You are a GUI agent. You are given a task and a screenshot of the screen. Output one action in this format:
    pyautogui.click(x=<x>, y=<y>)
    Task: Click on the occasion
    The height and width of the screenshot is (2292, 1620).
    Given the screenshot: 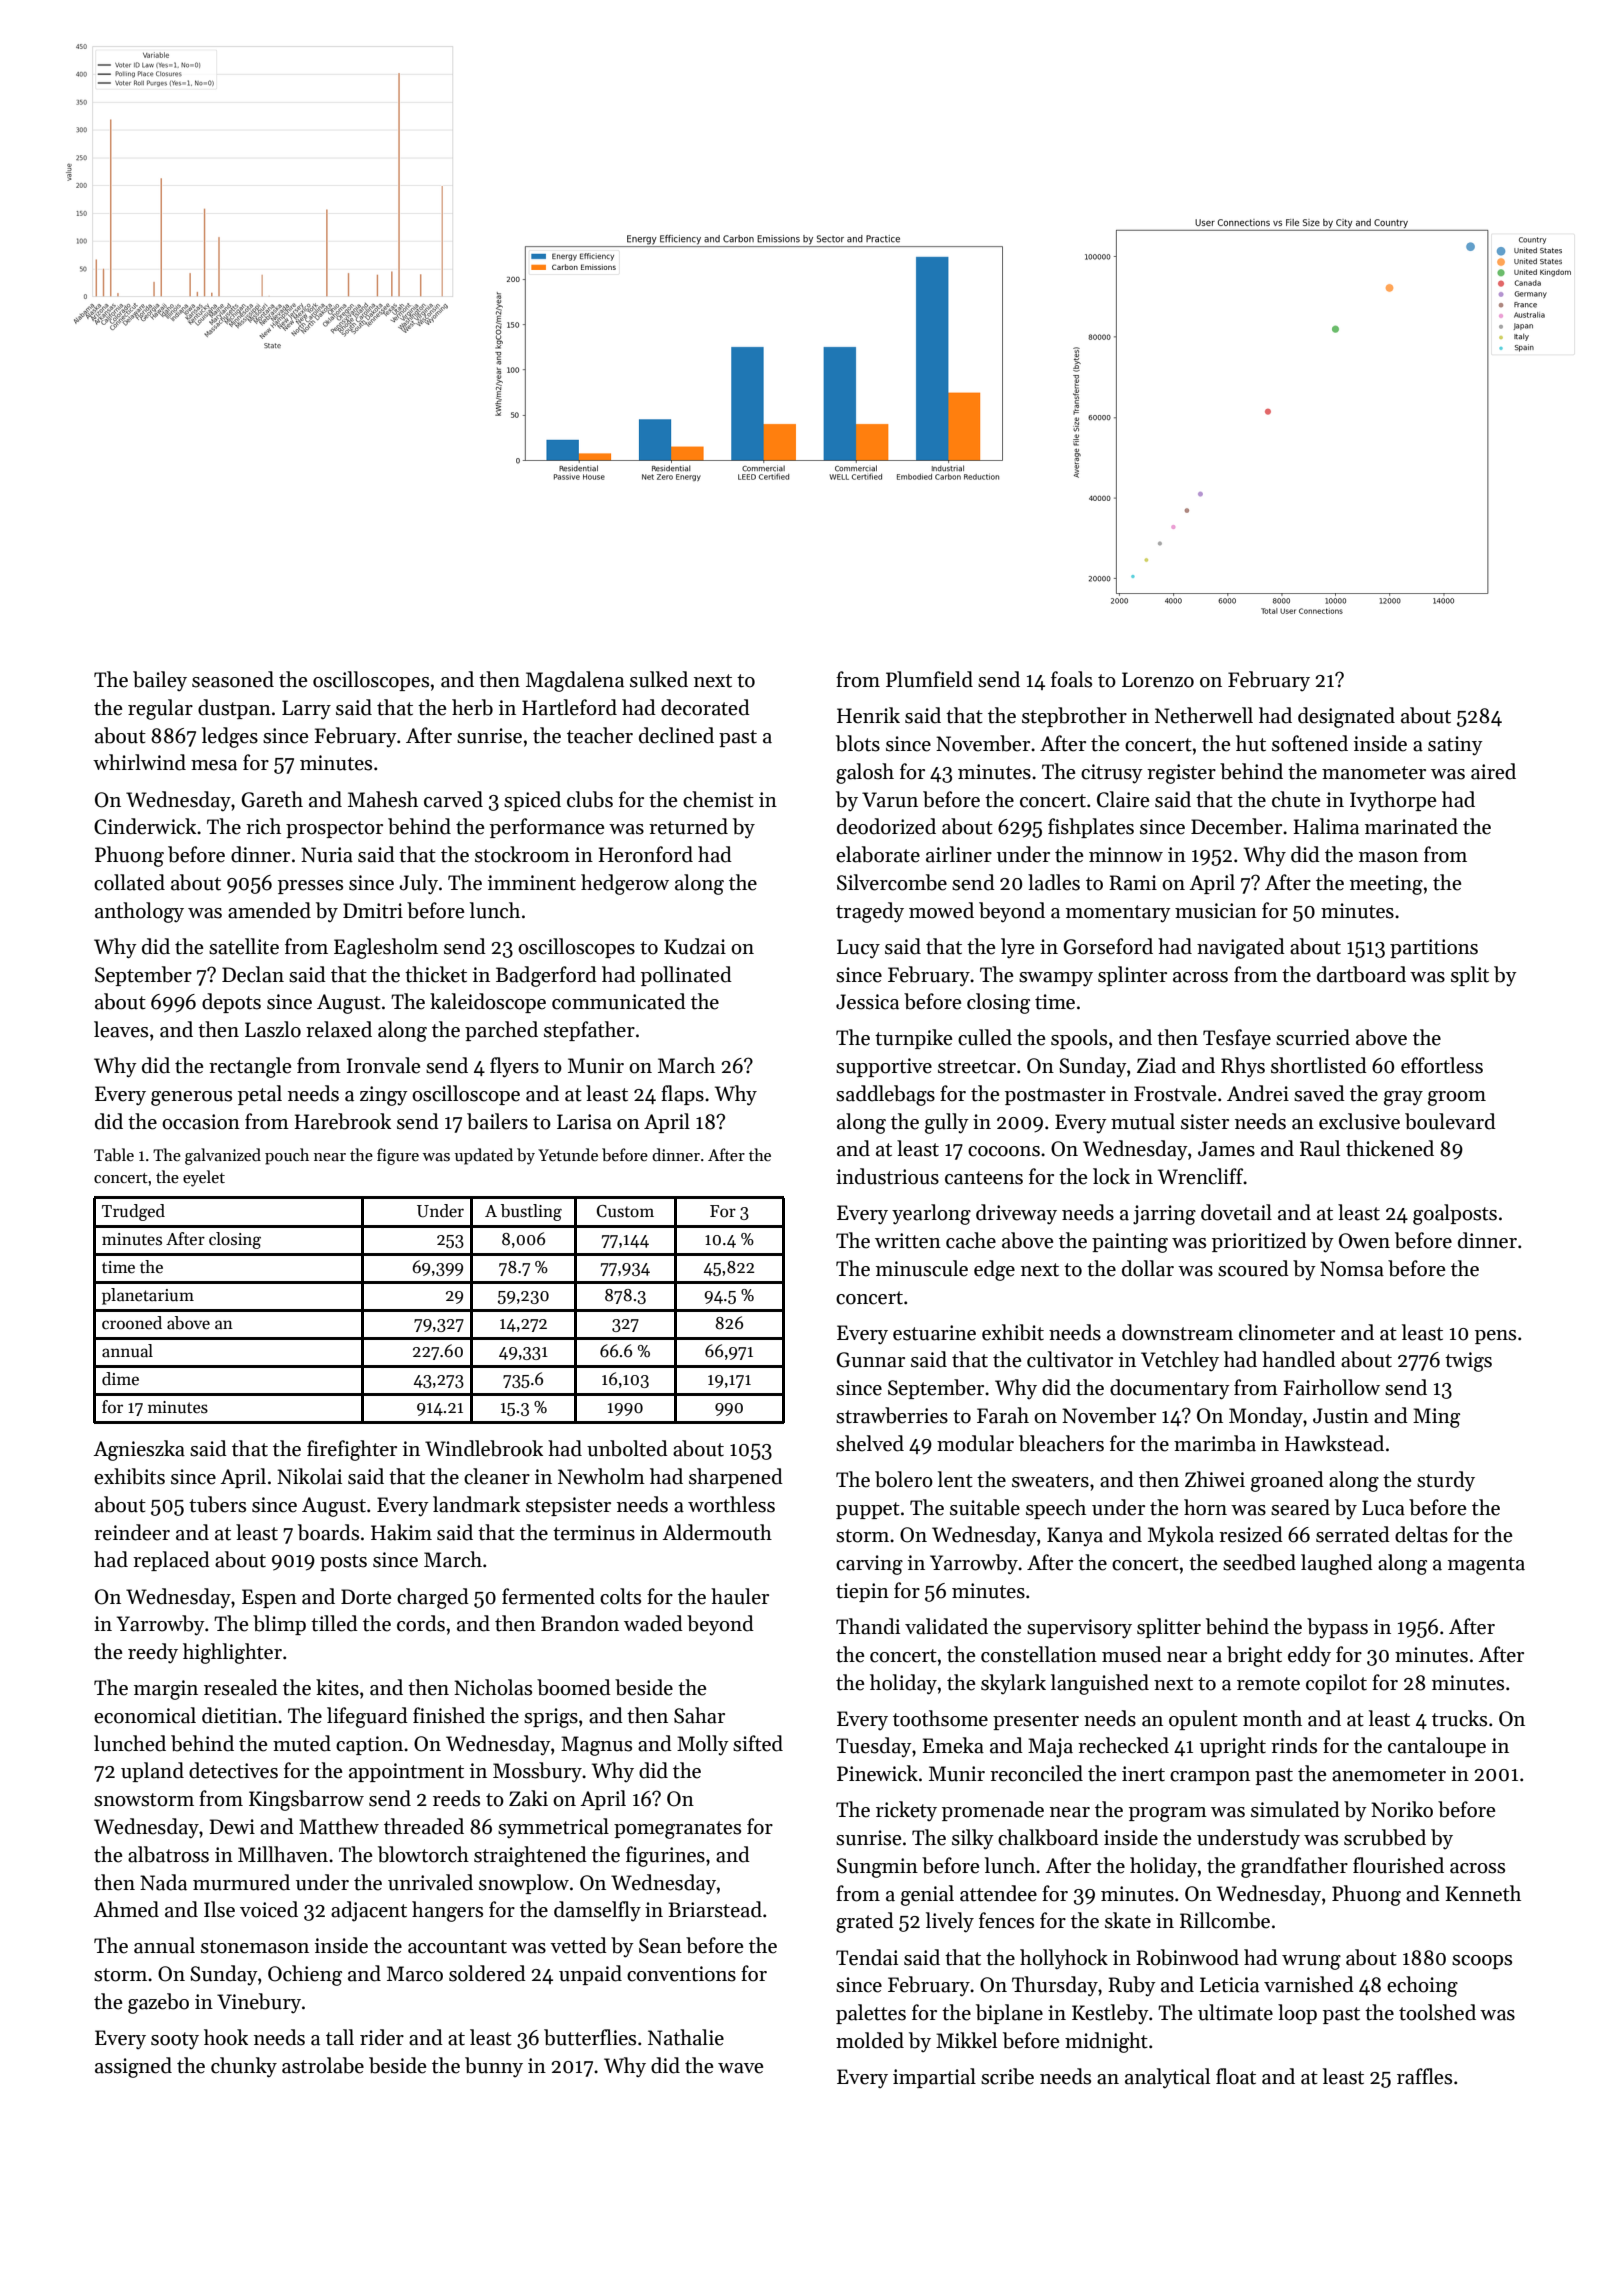 What is the action you would take?
    pyautogui.click(x=201, y=1122)
